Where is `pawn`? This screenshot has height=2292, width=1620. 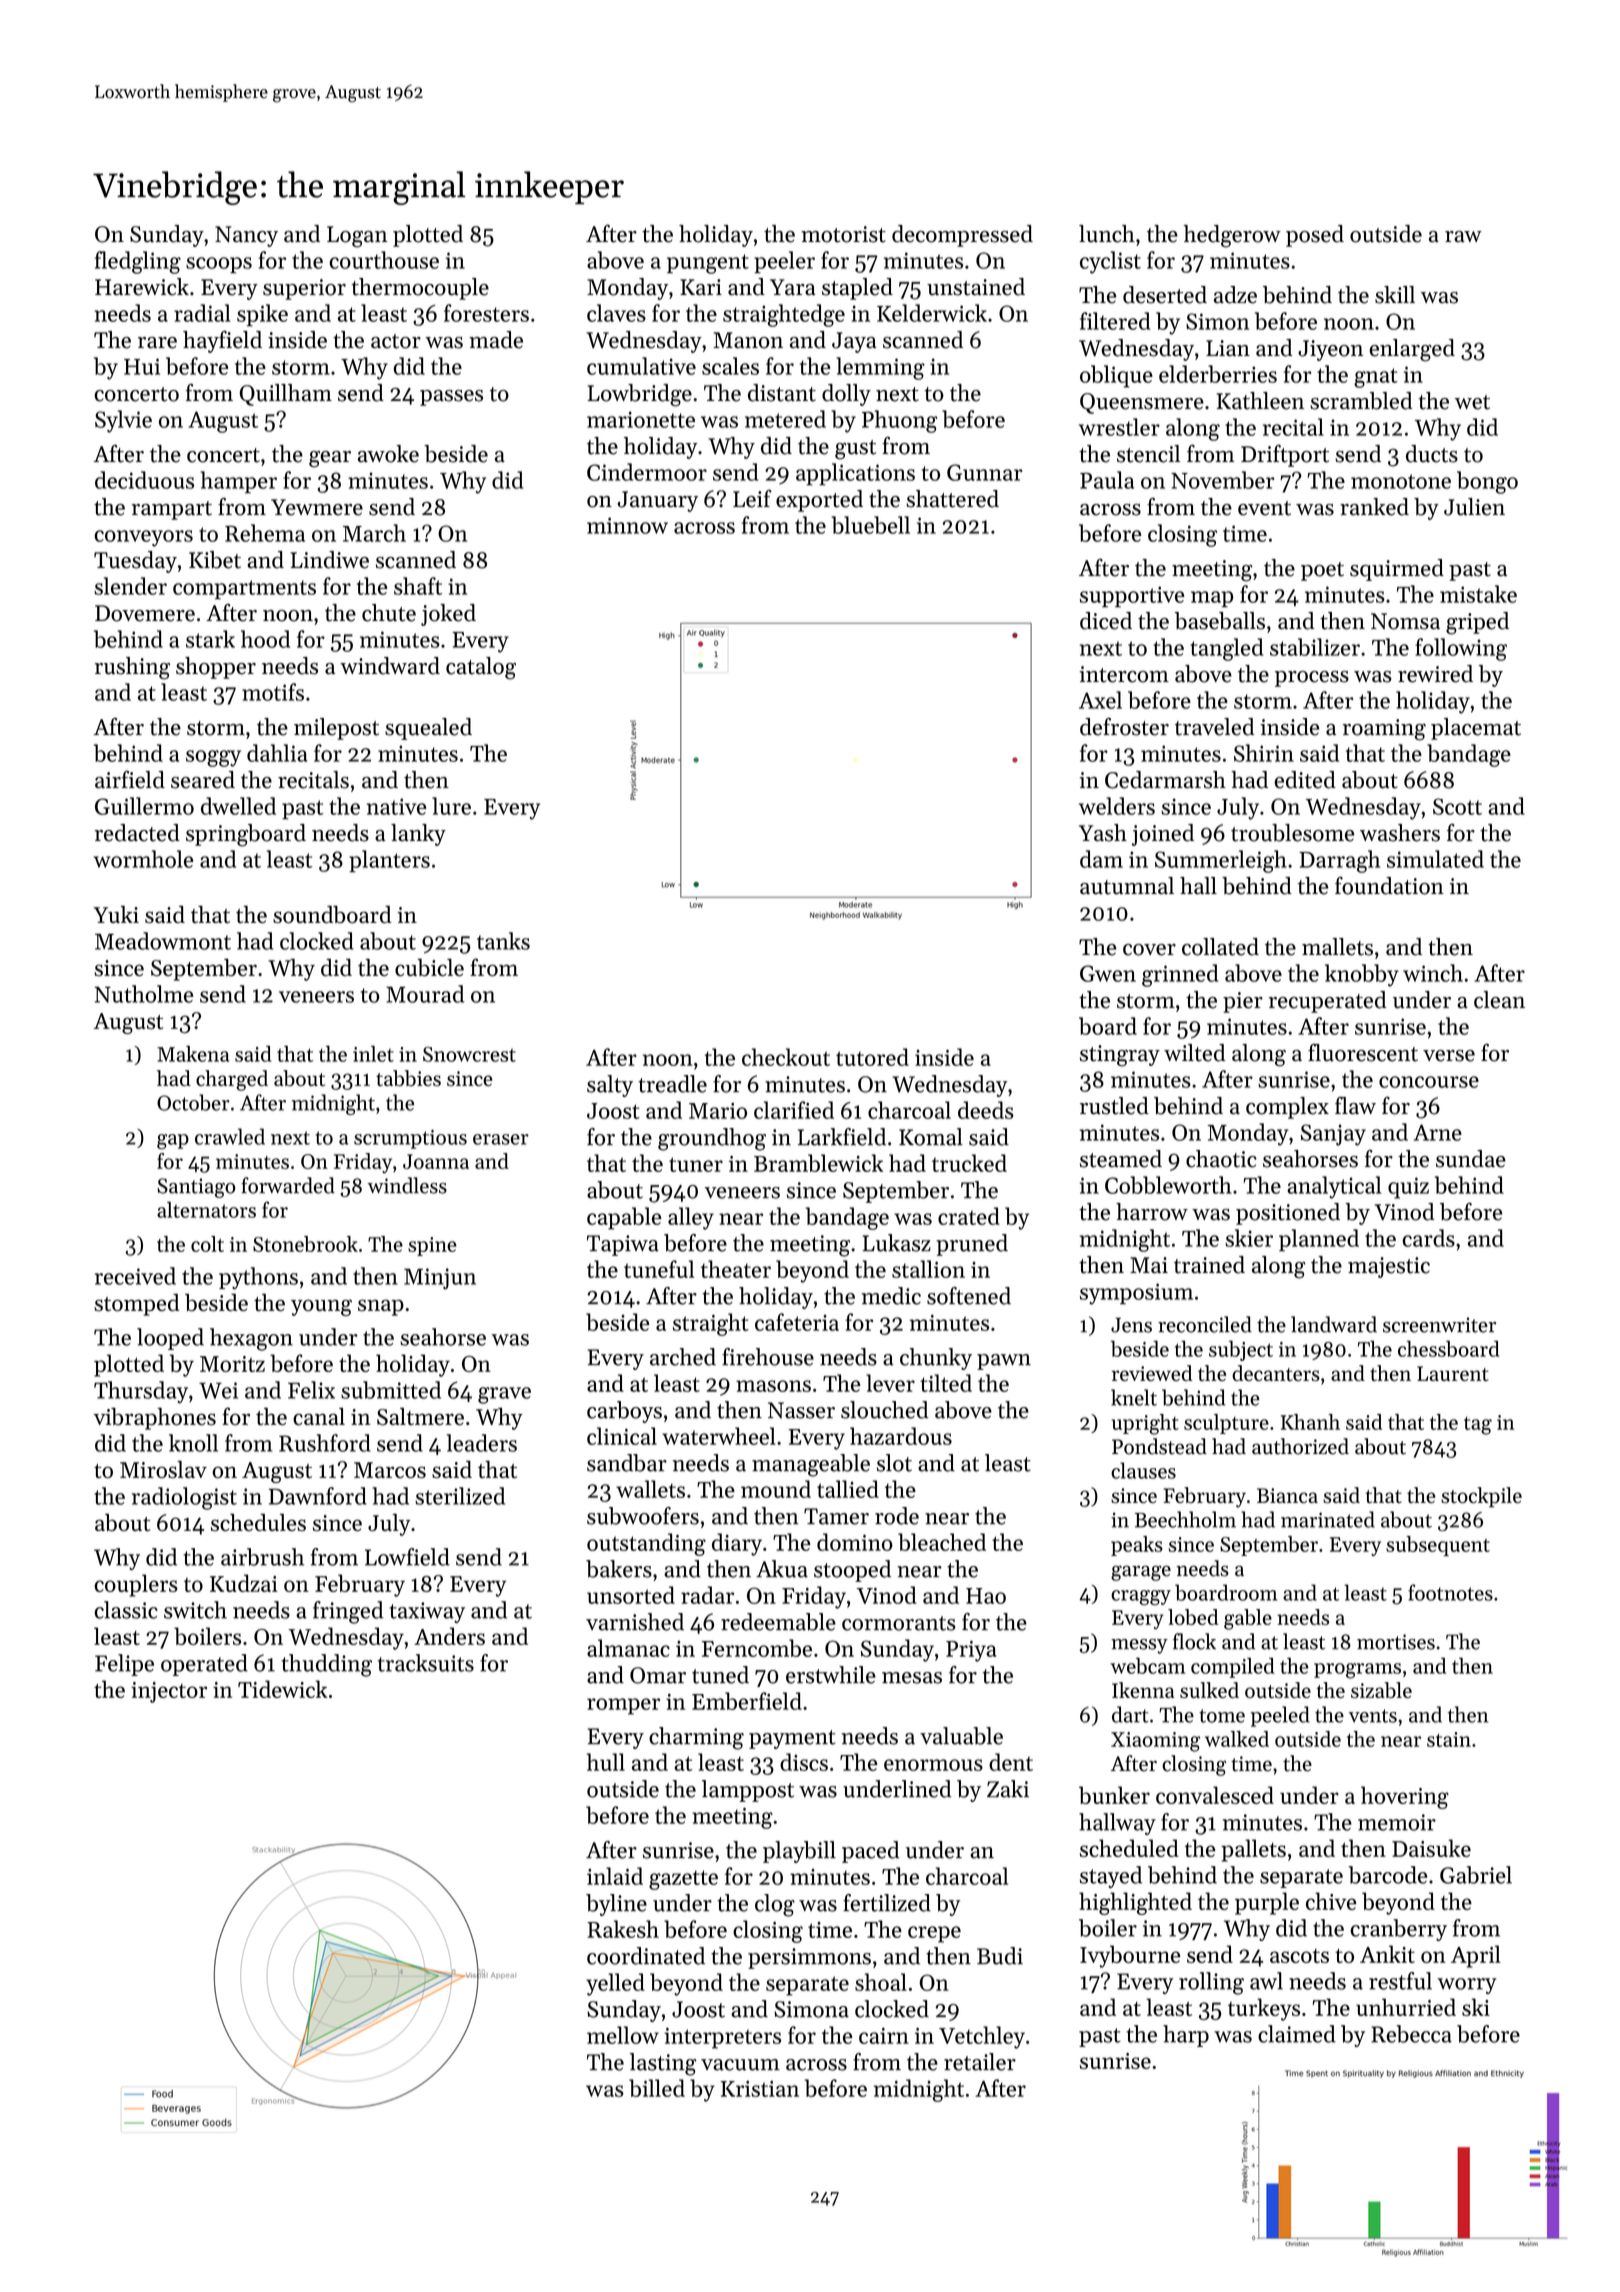
pawn is located at coordinates (1004, 1362).
